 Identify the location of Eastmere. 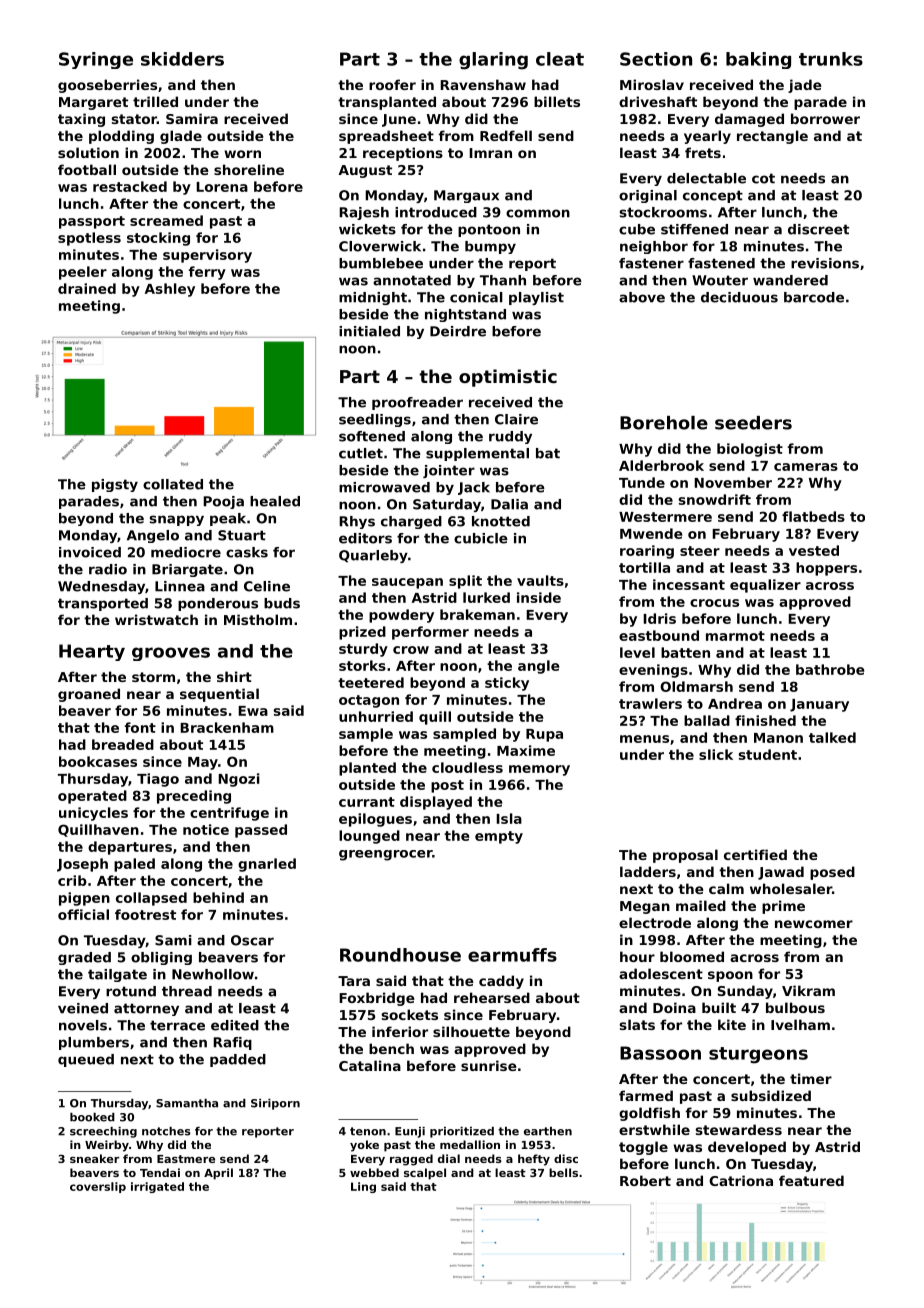
(186, 1159).
